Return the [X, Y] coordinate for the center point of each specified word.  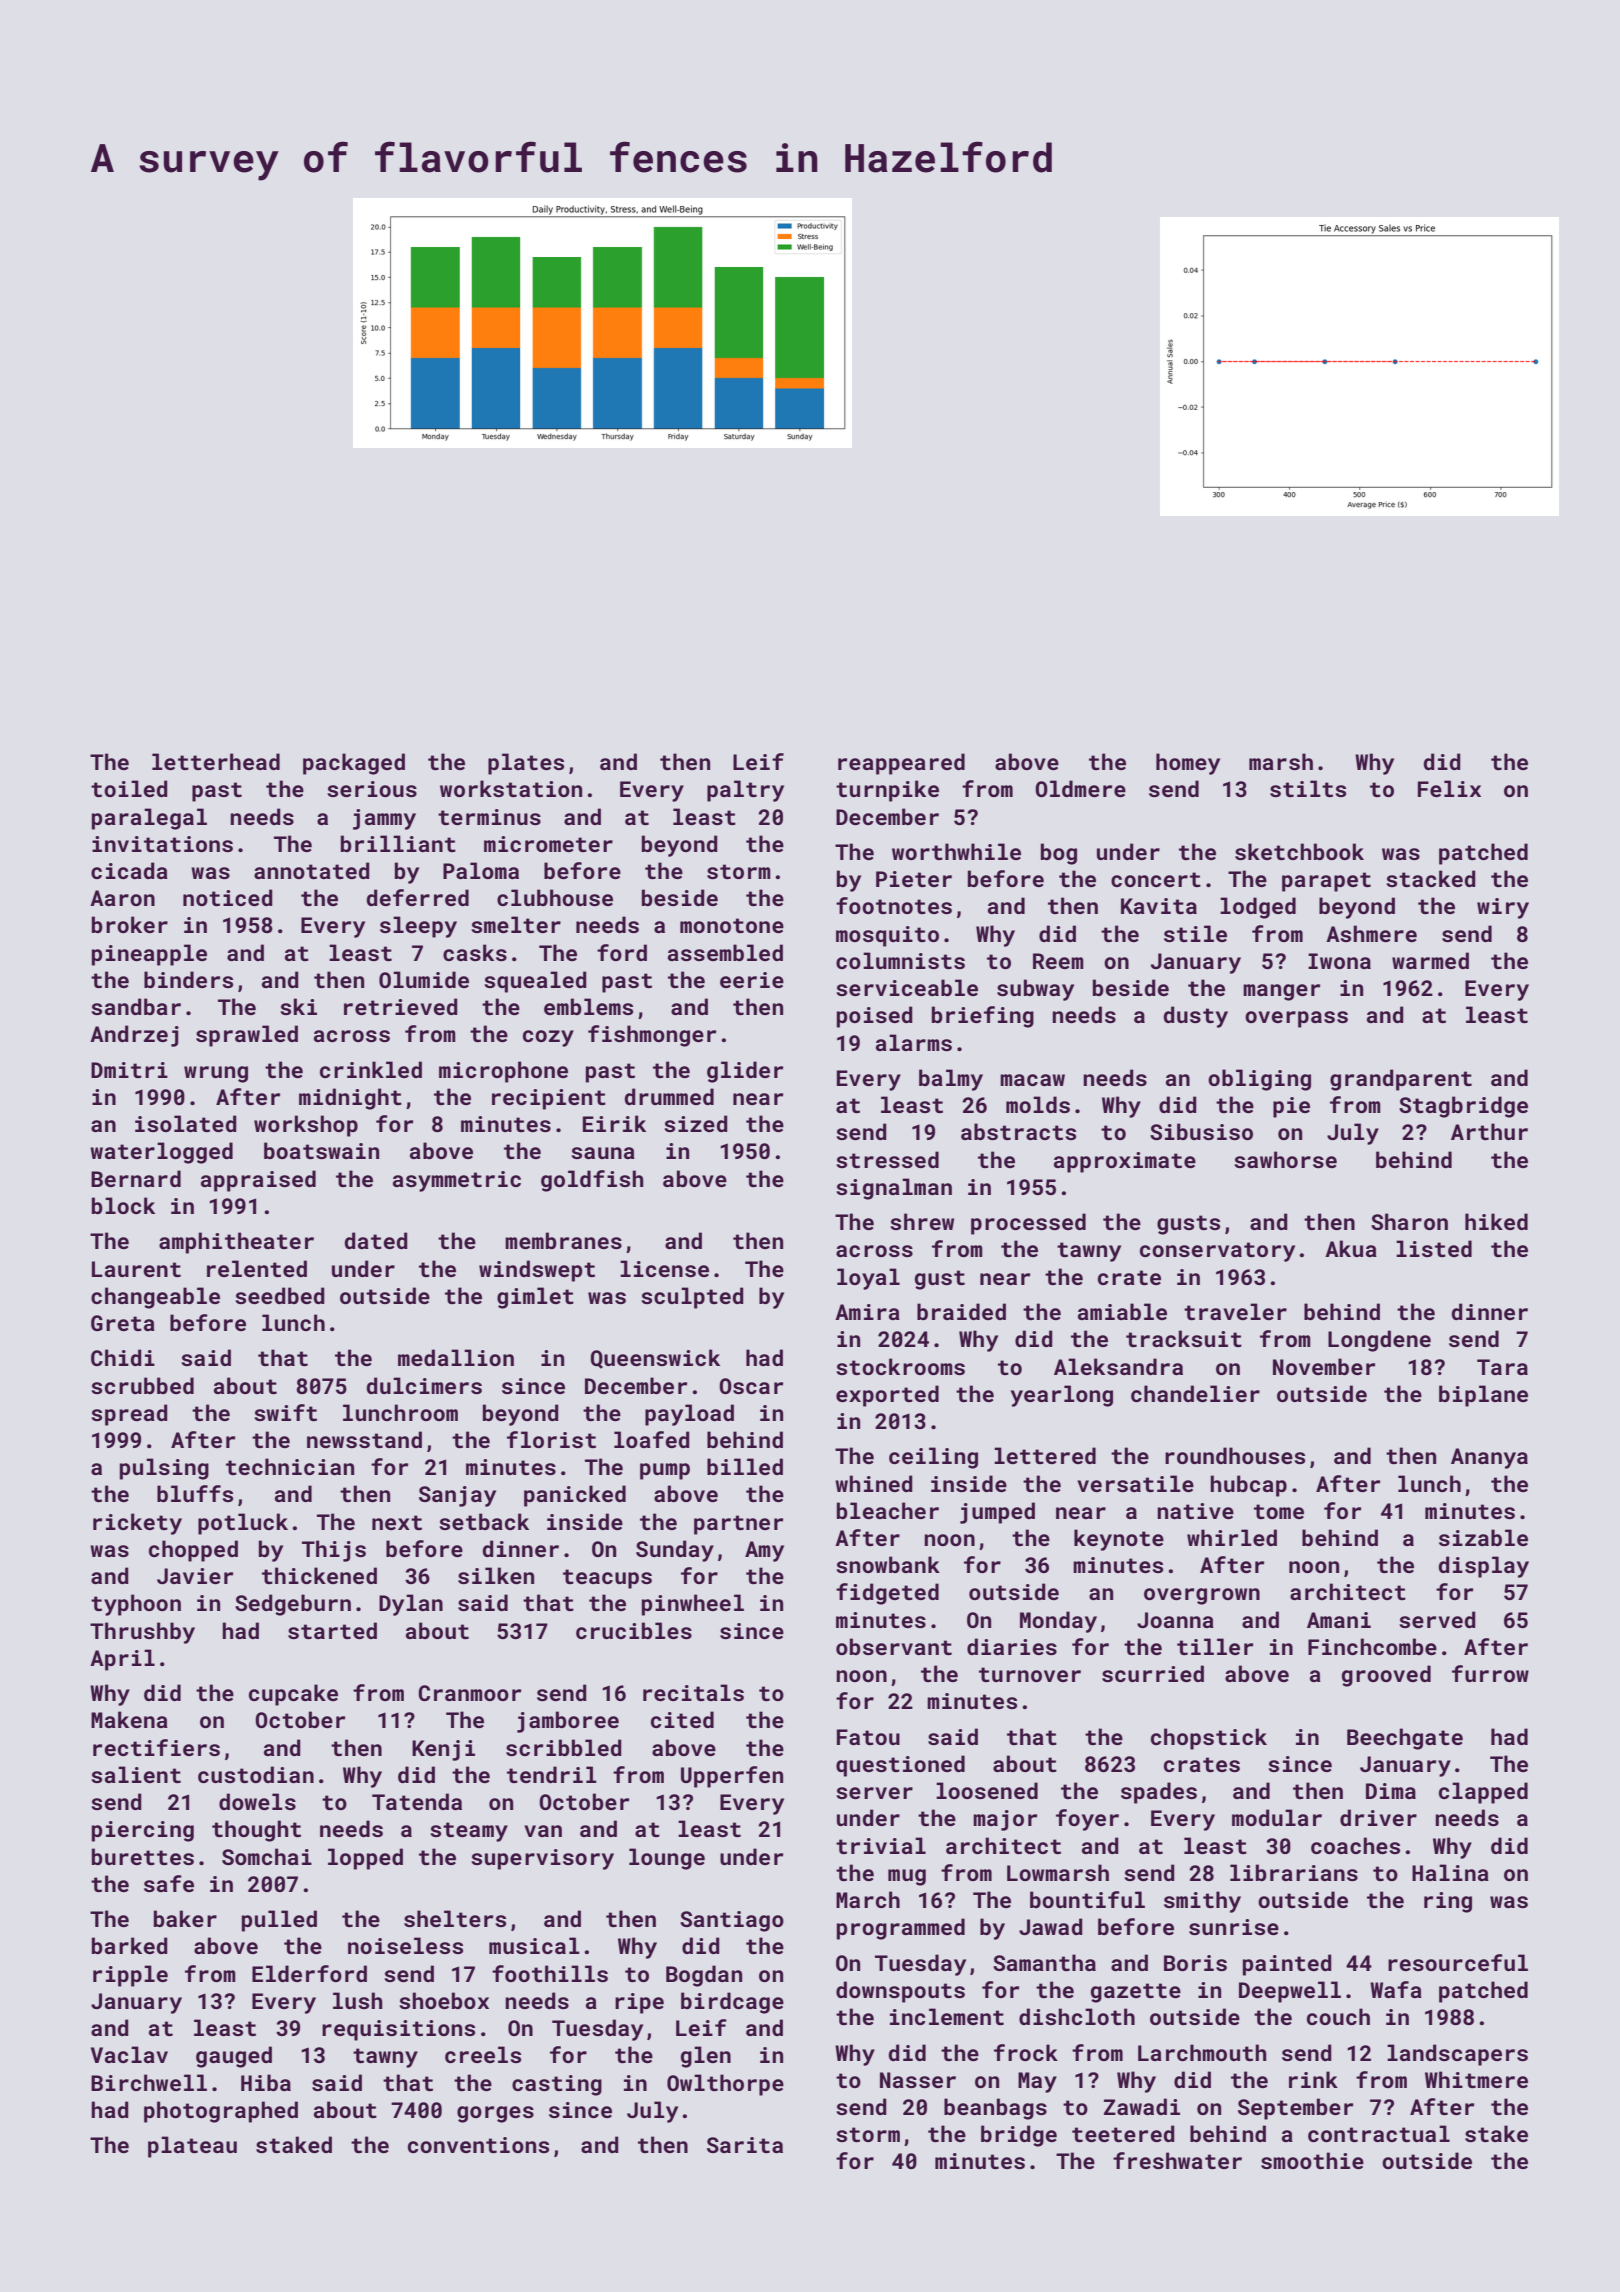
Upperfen [732, 1777]
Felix [1449, 788]
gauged [234, 2057]
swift [285, 1412]
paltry [745, 791]
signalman [894, 1189]
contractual [1379, 2133]
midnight [350, 1099]
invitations [162, 844]
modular [1277, 1817]
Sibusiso [1201, 1131]
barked [130, 1945]
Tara [1502, 1367]
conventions [478, 2145]
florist [551, 1439]
